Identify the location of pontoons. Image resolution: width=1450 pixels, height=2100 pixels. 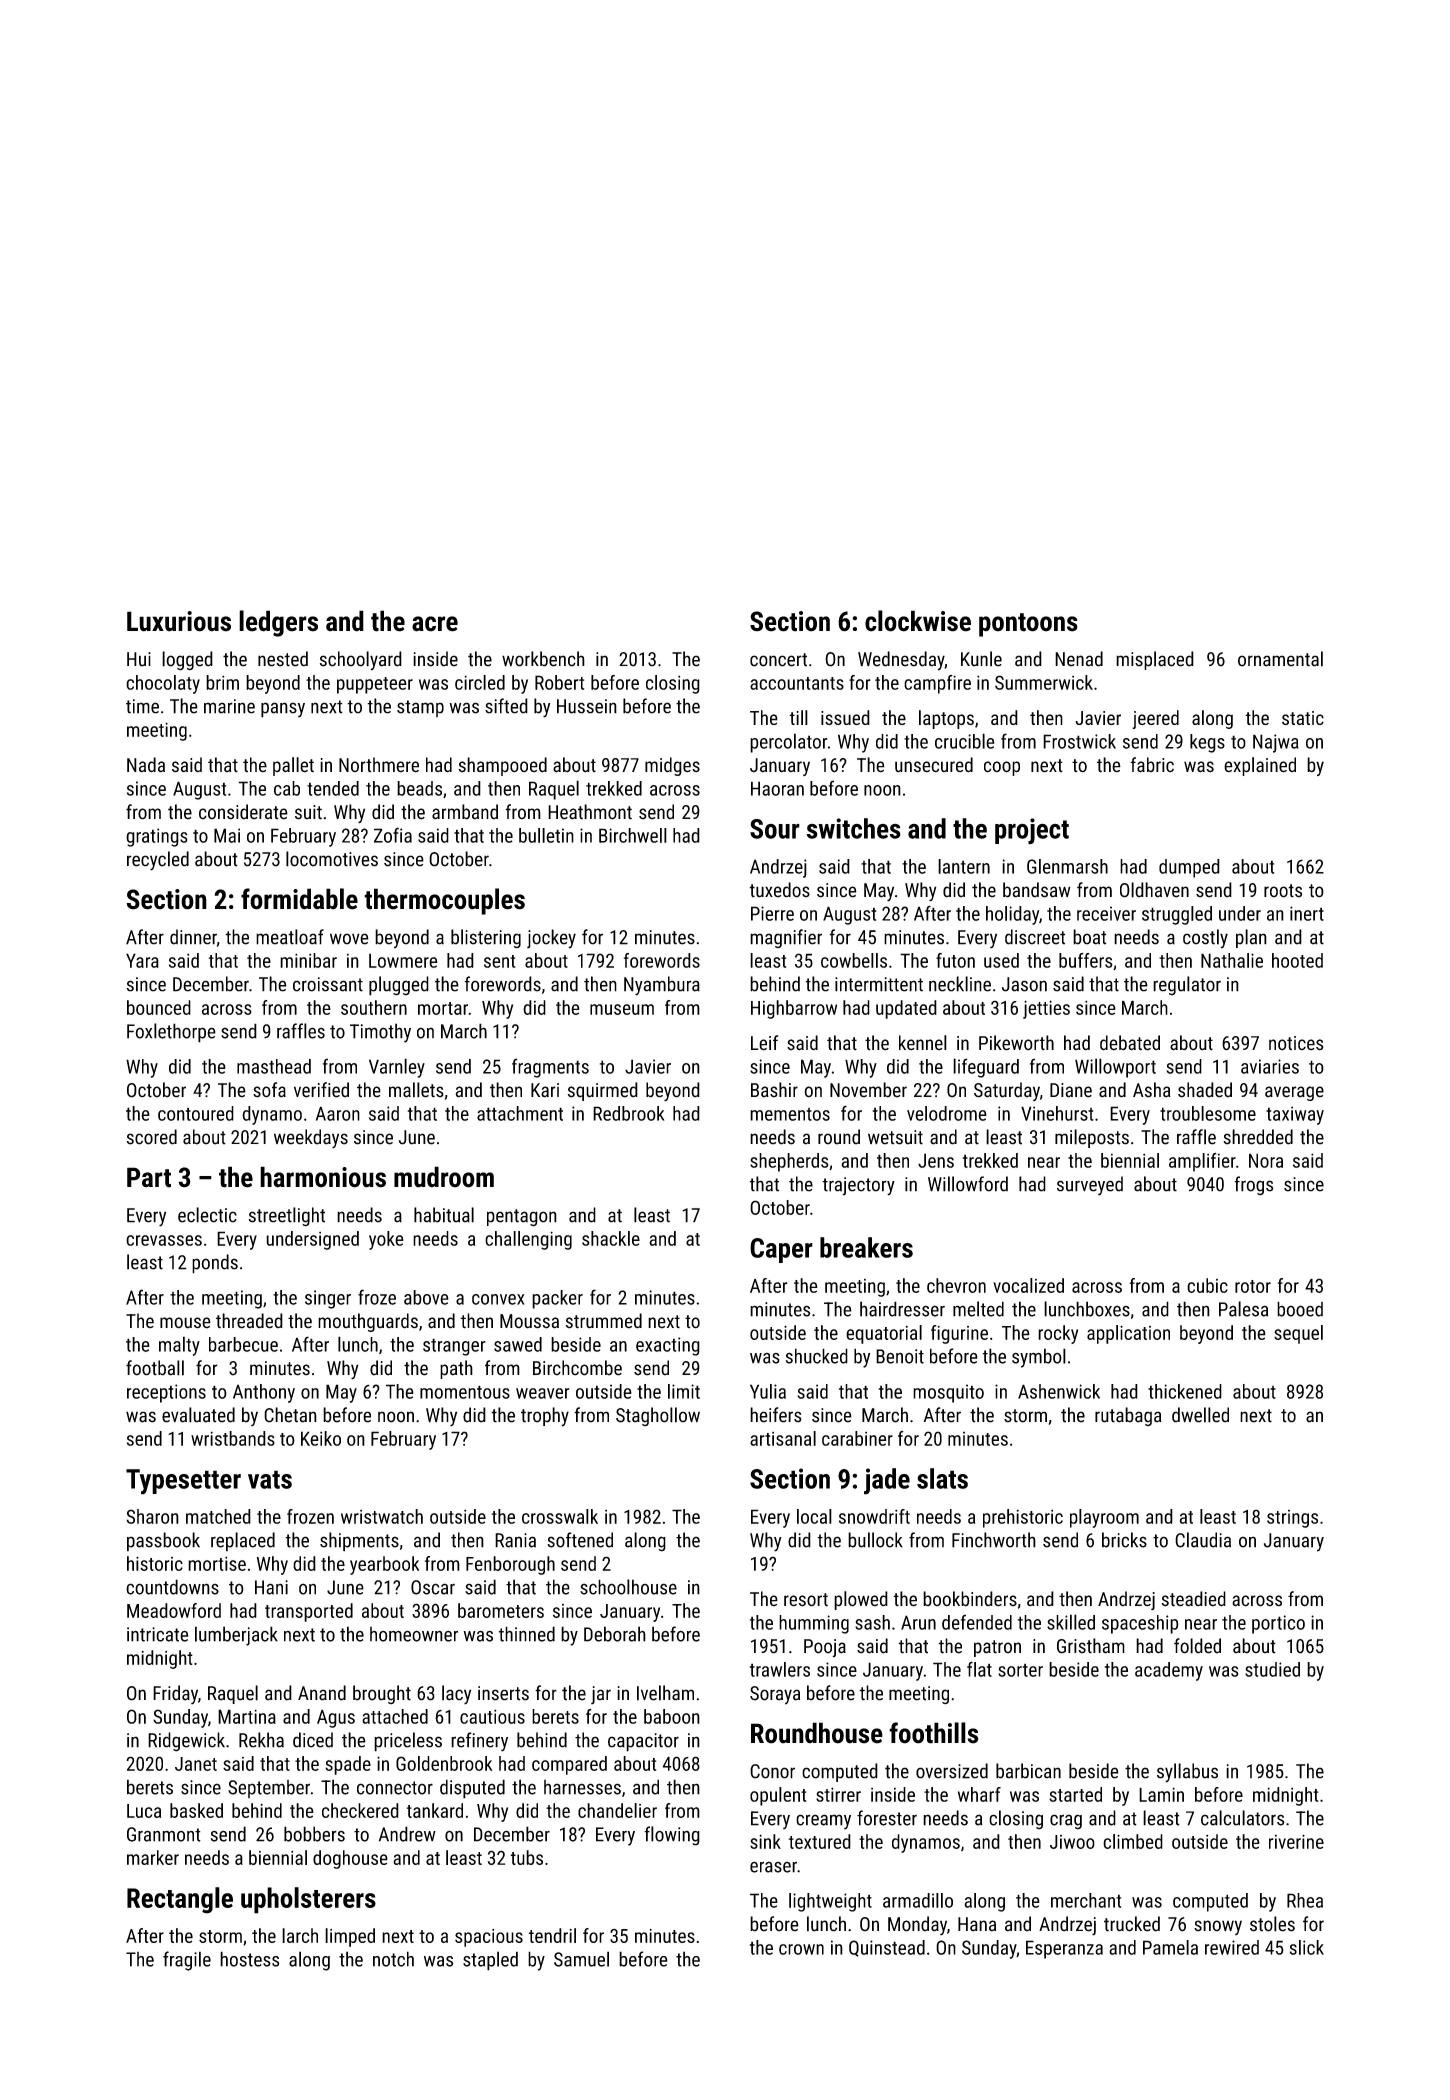
(1028, 625).
